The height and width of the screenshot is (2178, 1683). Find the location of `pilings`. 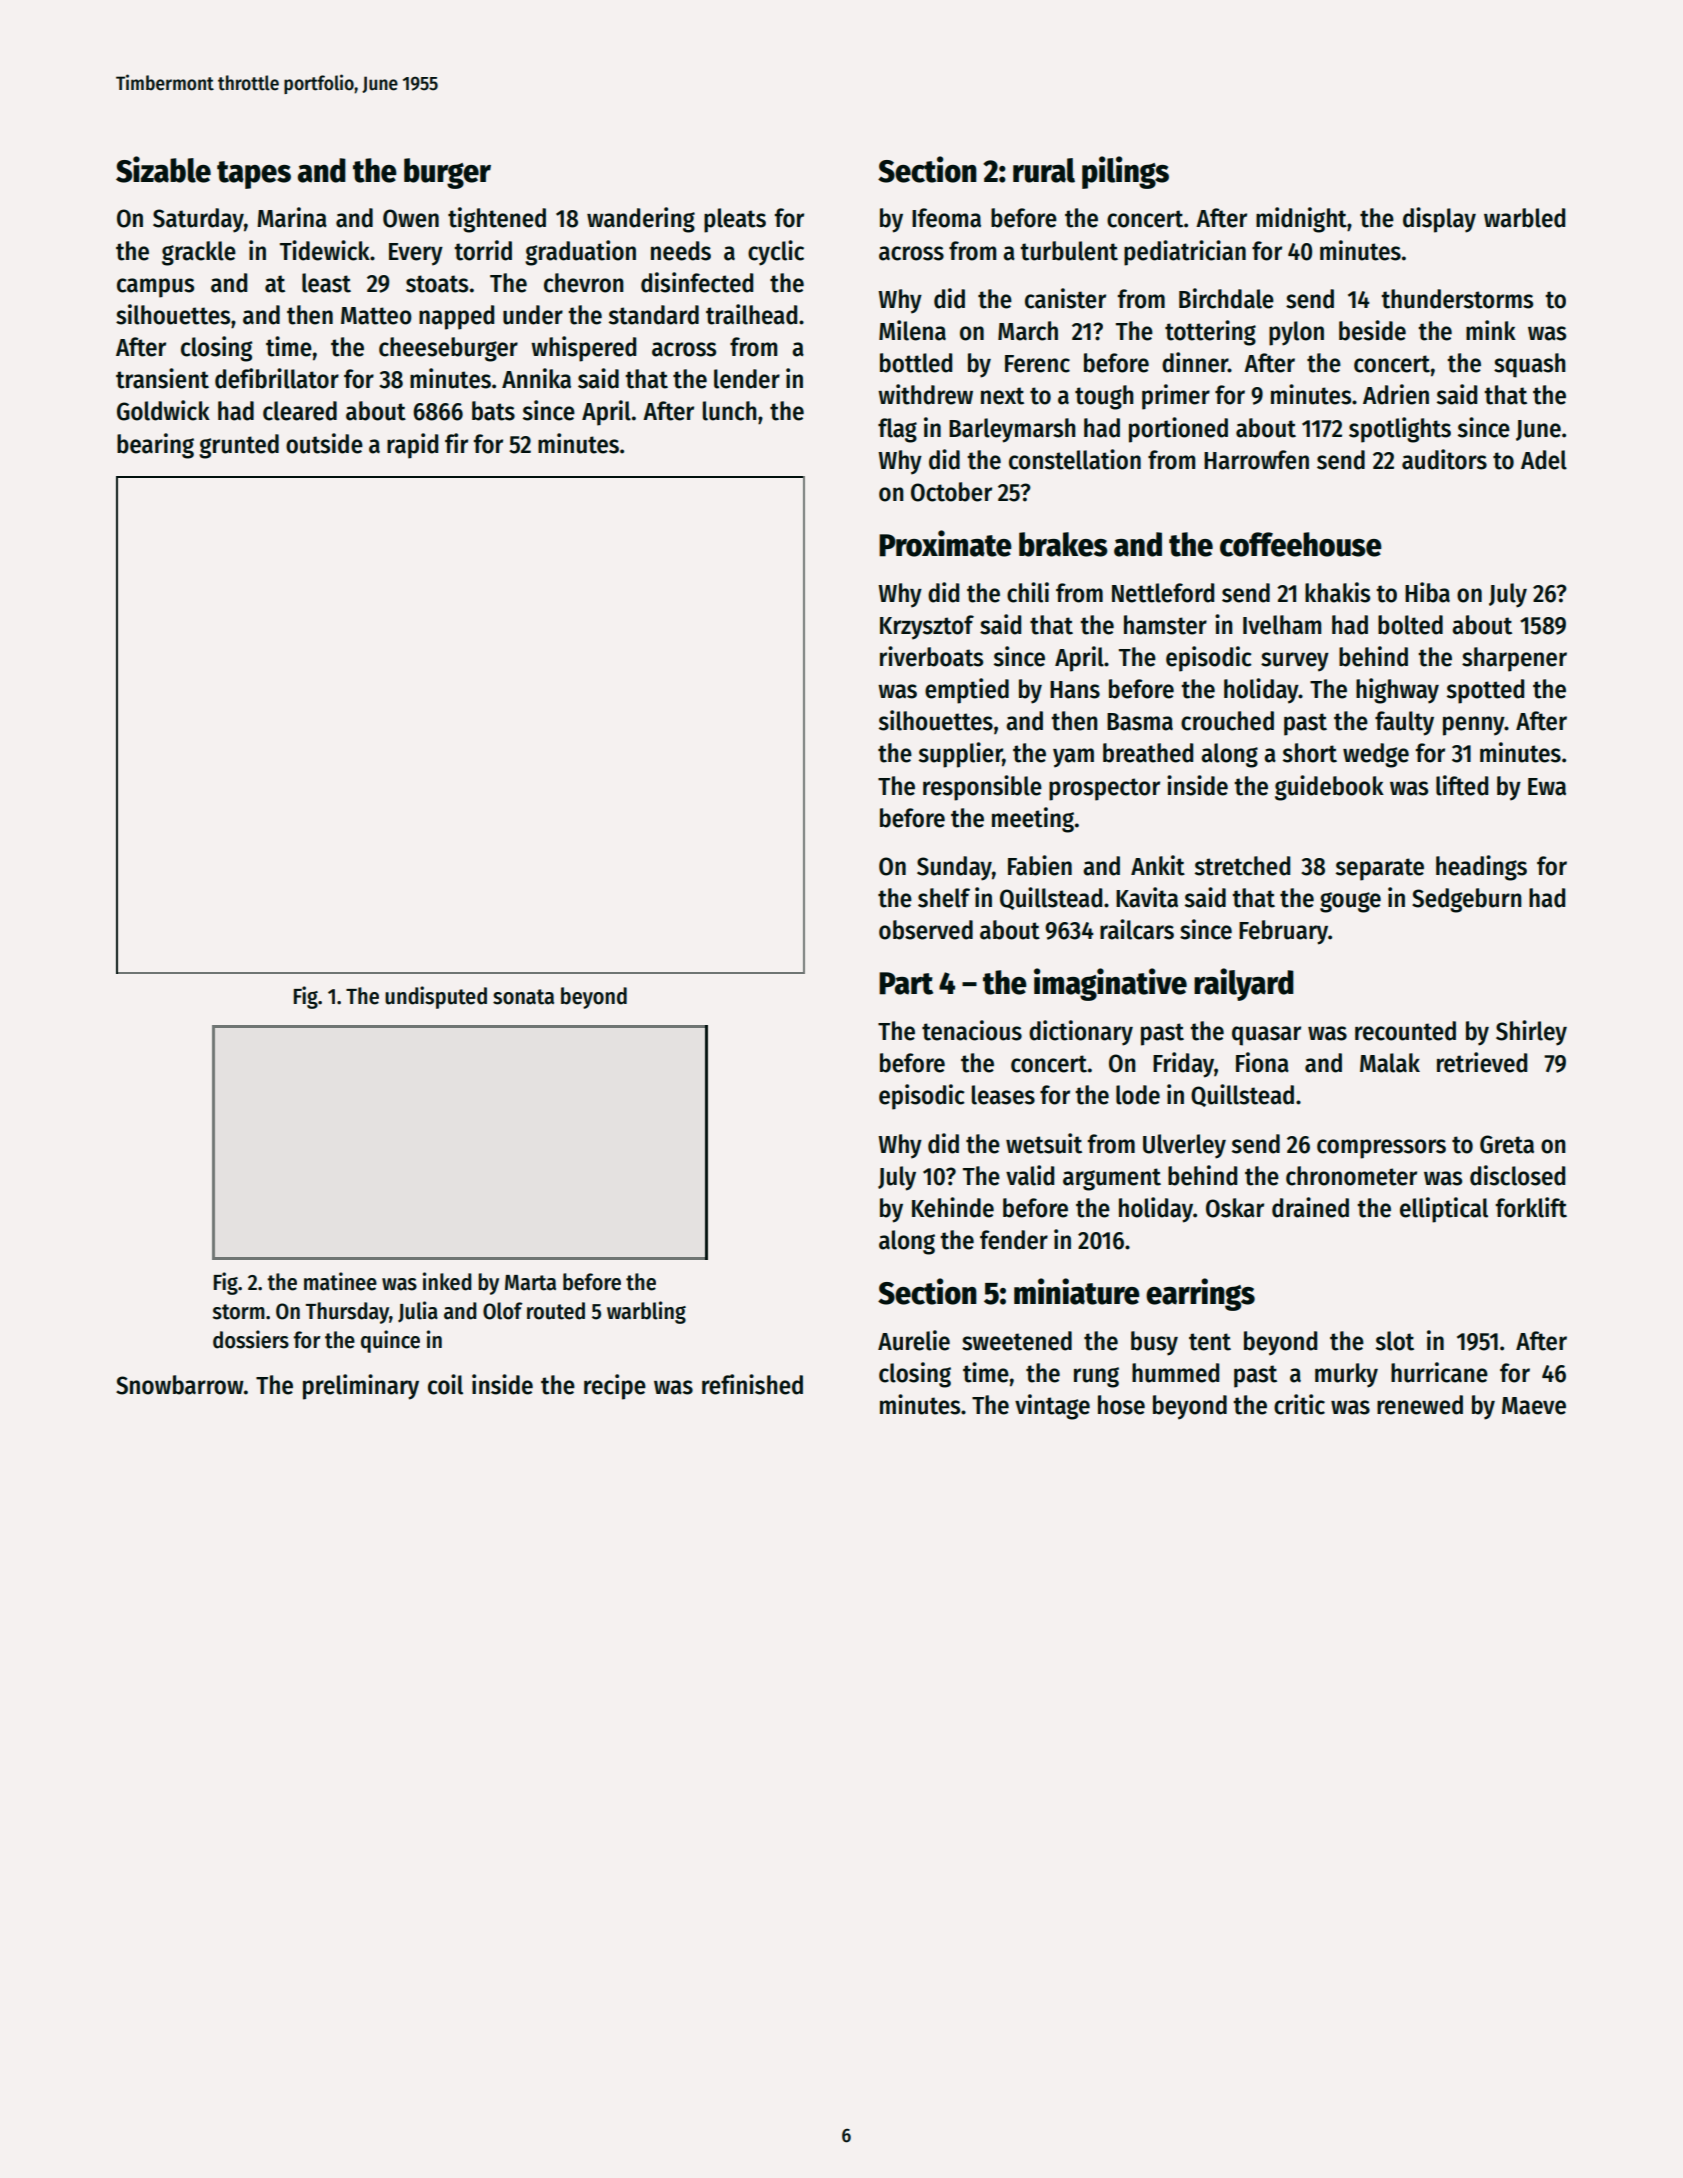

pilings is located at coordinates (1125, 172).
